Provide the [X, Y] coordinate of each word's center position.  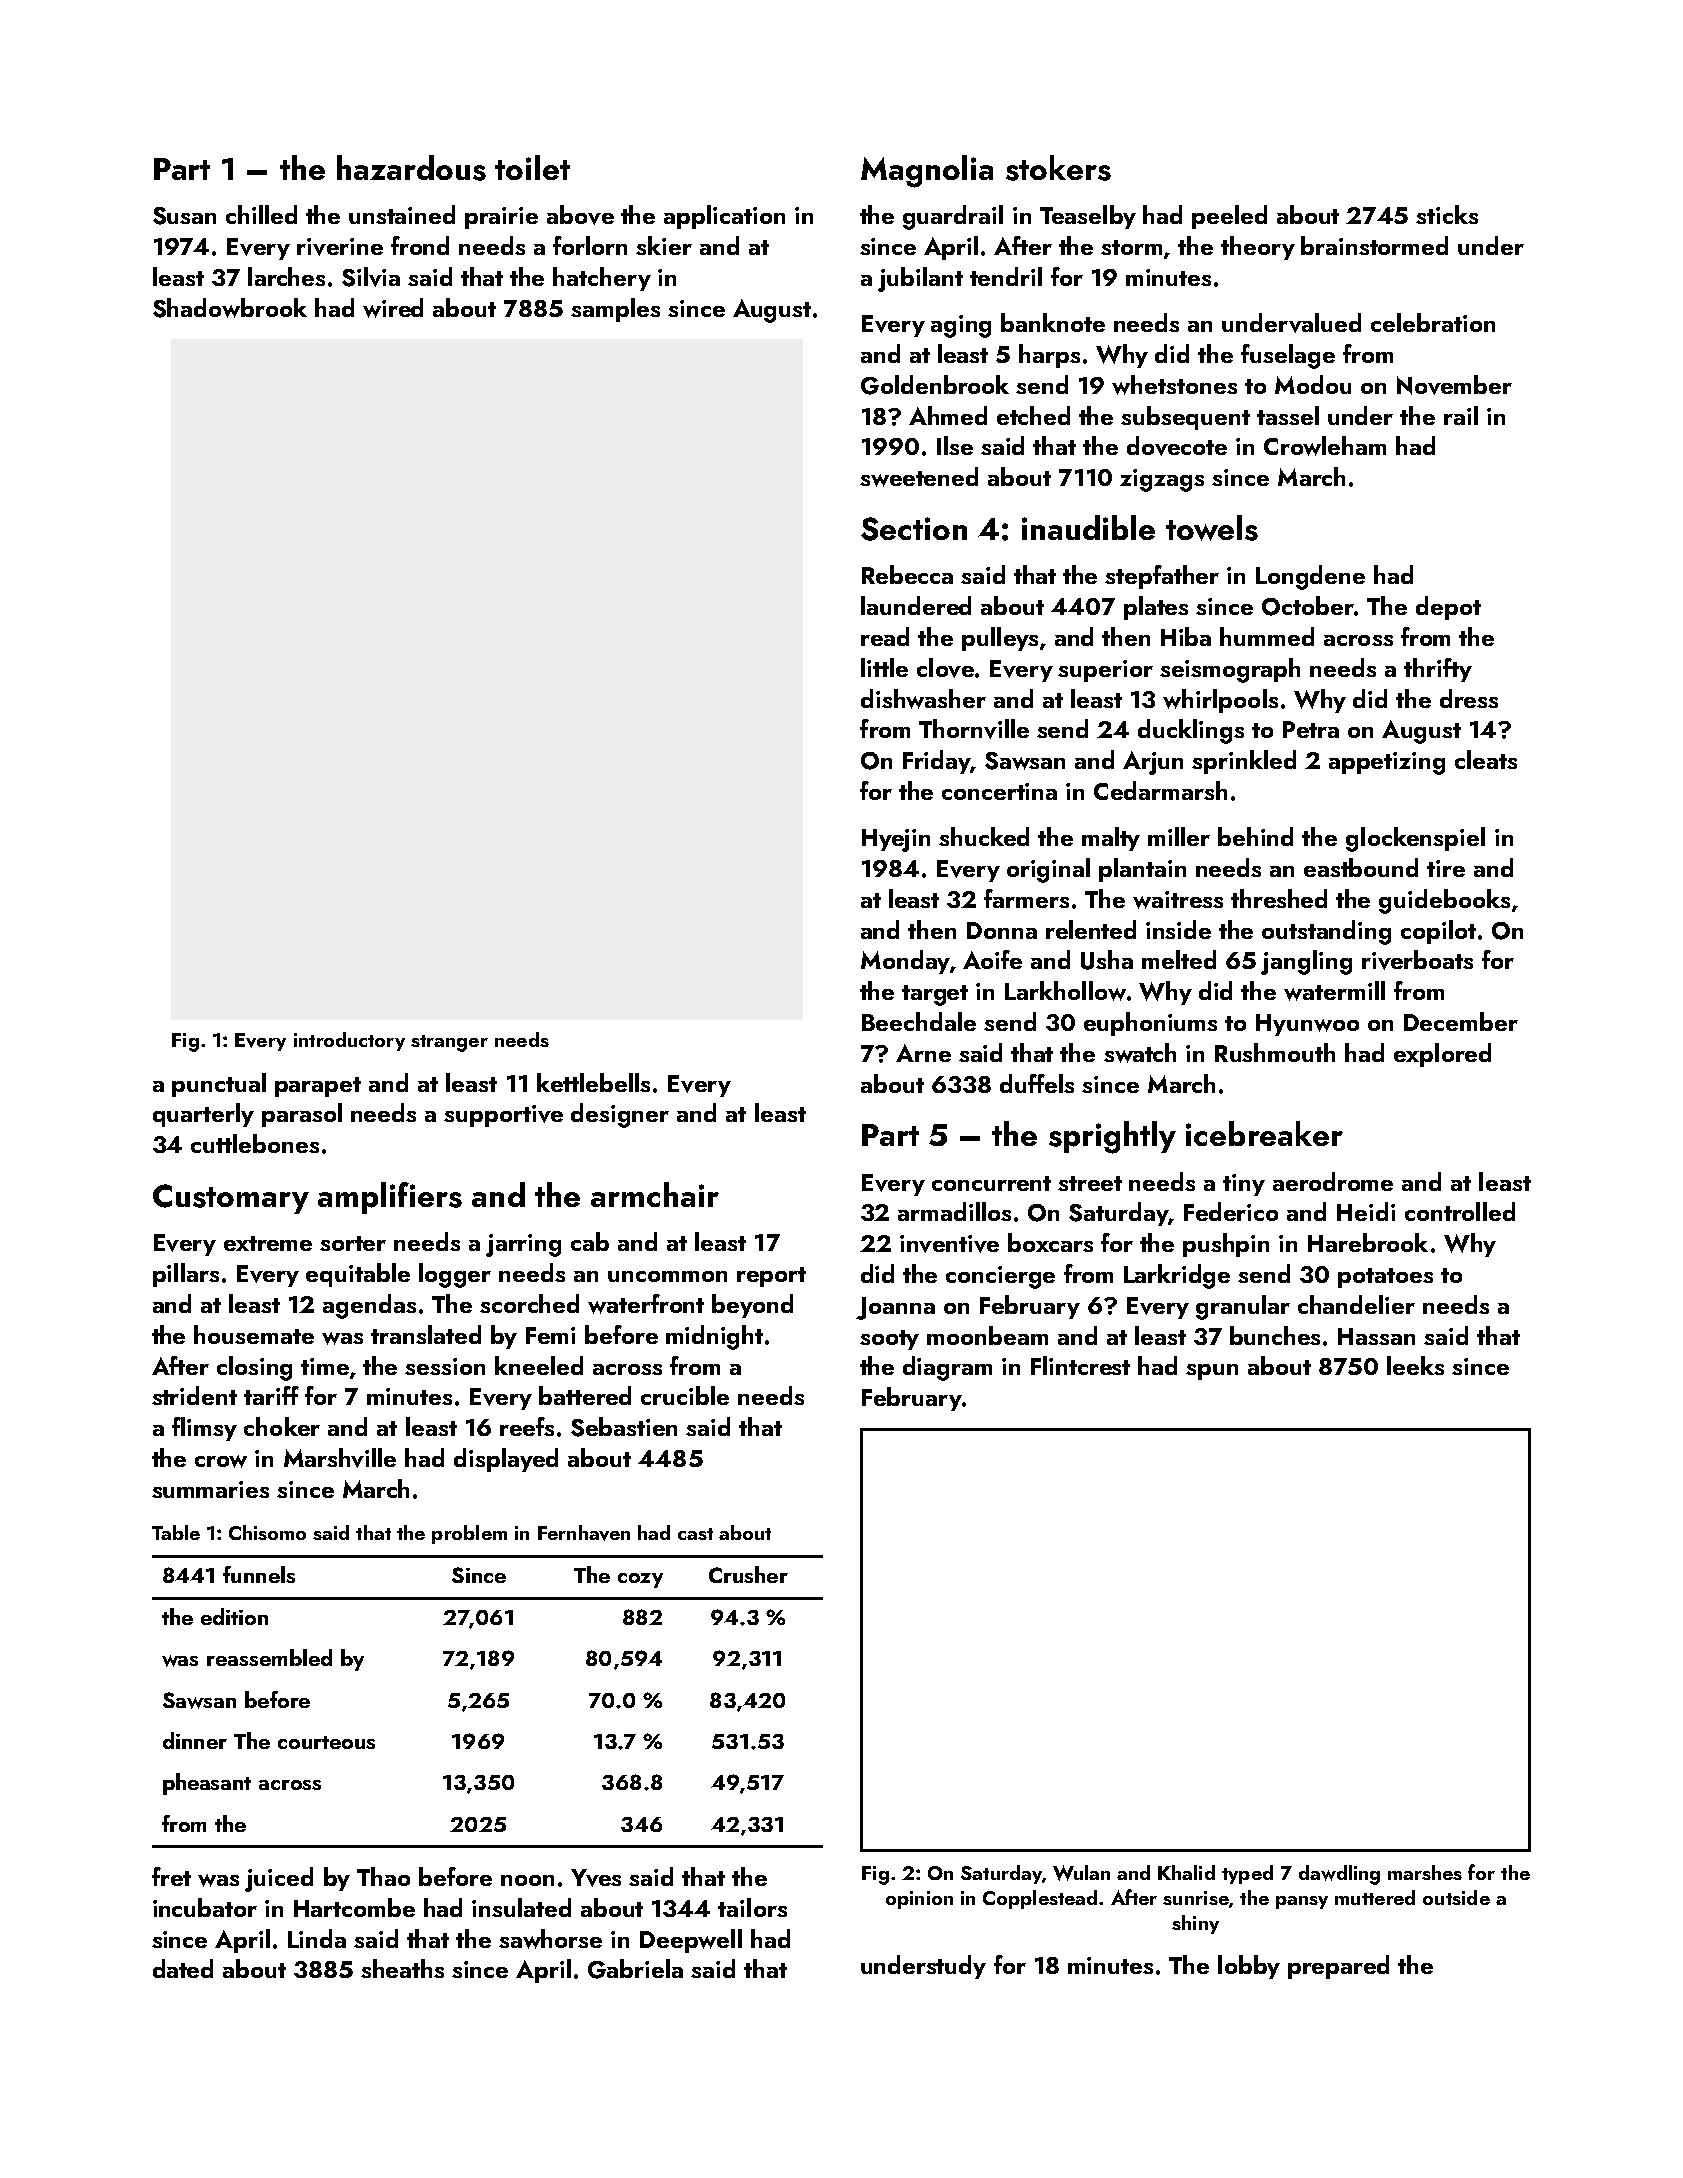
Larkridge [1177, 1276]
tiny [1244, 1185]
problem [469, 1534]
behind [1255, 836]
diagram [947, 1368]
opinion [919, 1900]
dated [183, 1968]
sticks [1447, 214]
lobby [1249, 1967]
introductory [349, 1041]
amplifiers [390, 1198]
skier [664, 245]
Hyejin [896, 840]
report [771, 1277]
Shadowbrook [230, 308]
